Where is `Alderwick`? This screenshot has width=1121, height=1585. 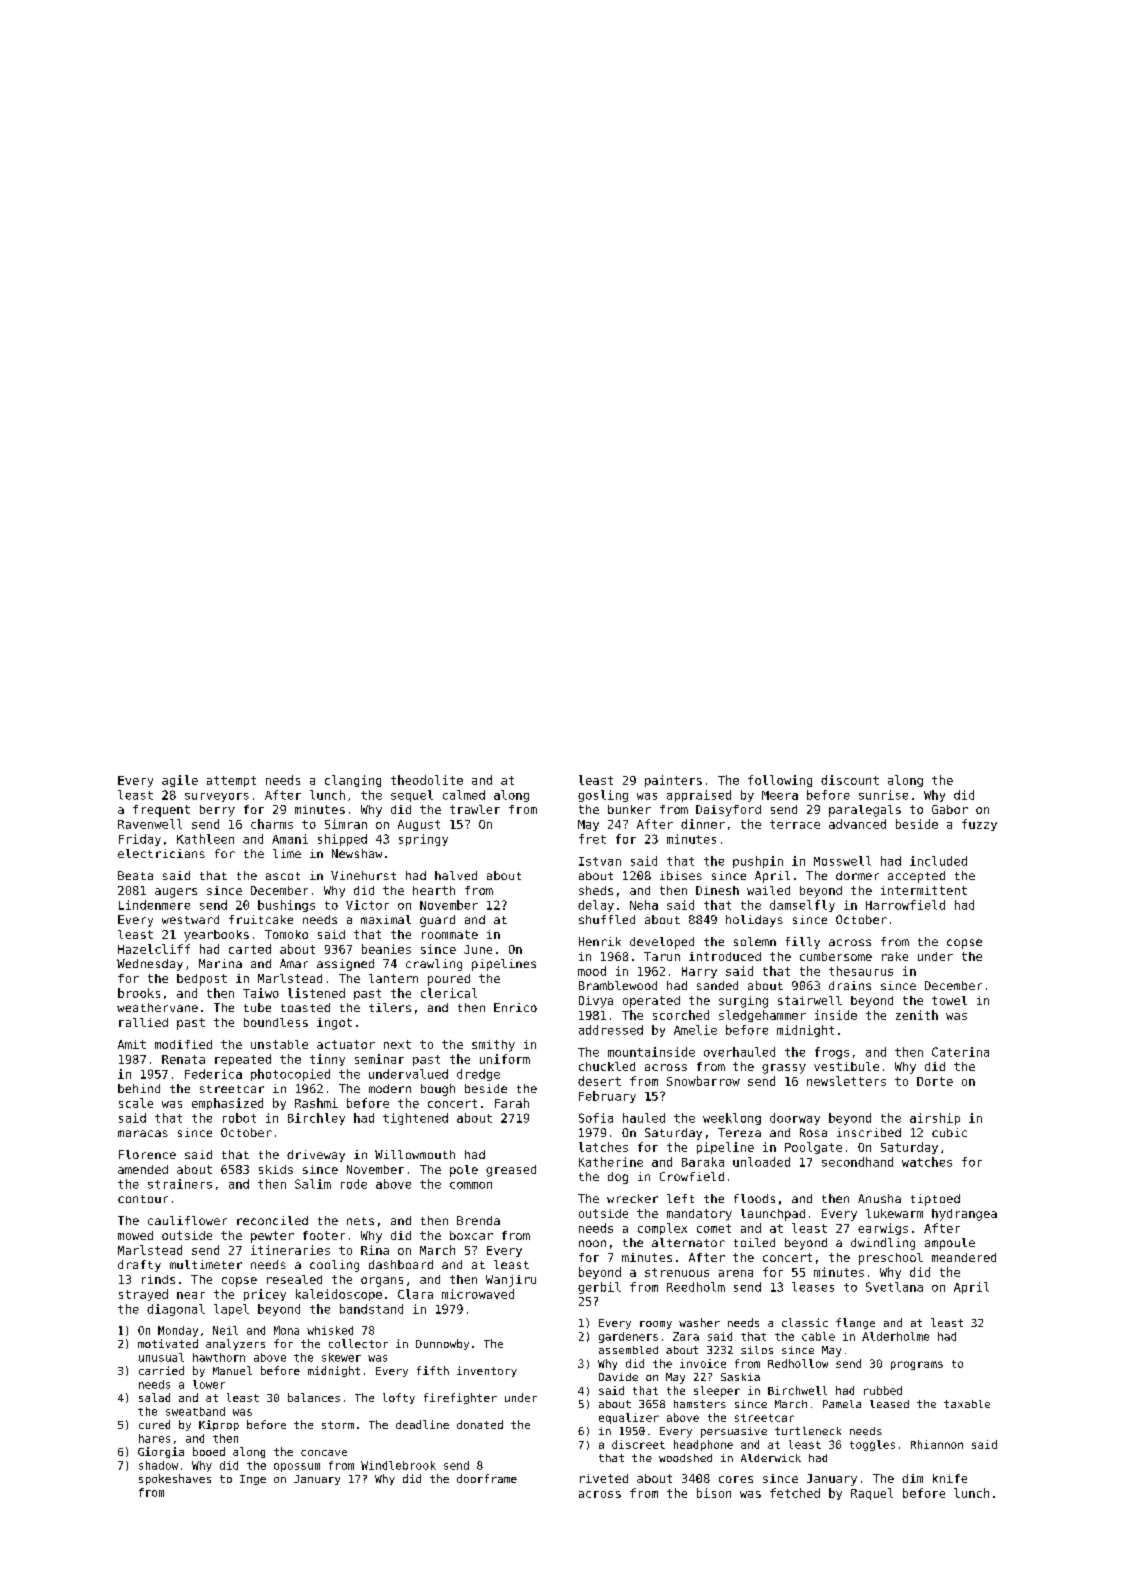 Alderwick is located at coordinates (771, 1458).
